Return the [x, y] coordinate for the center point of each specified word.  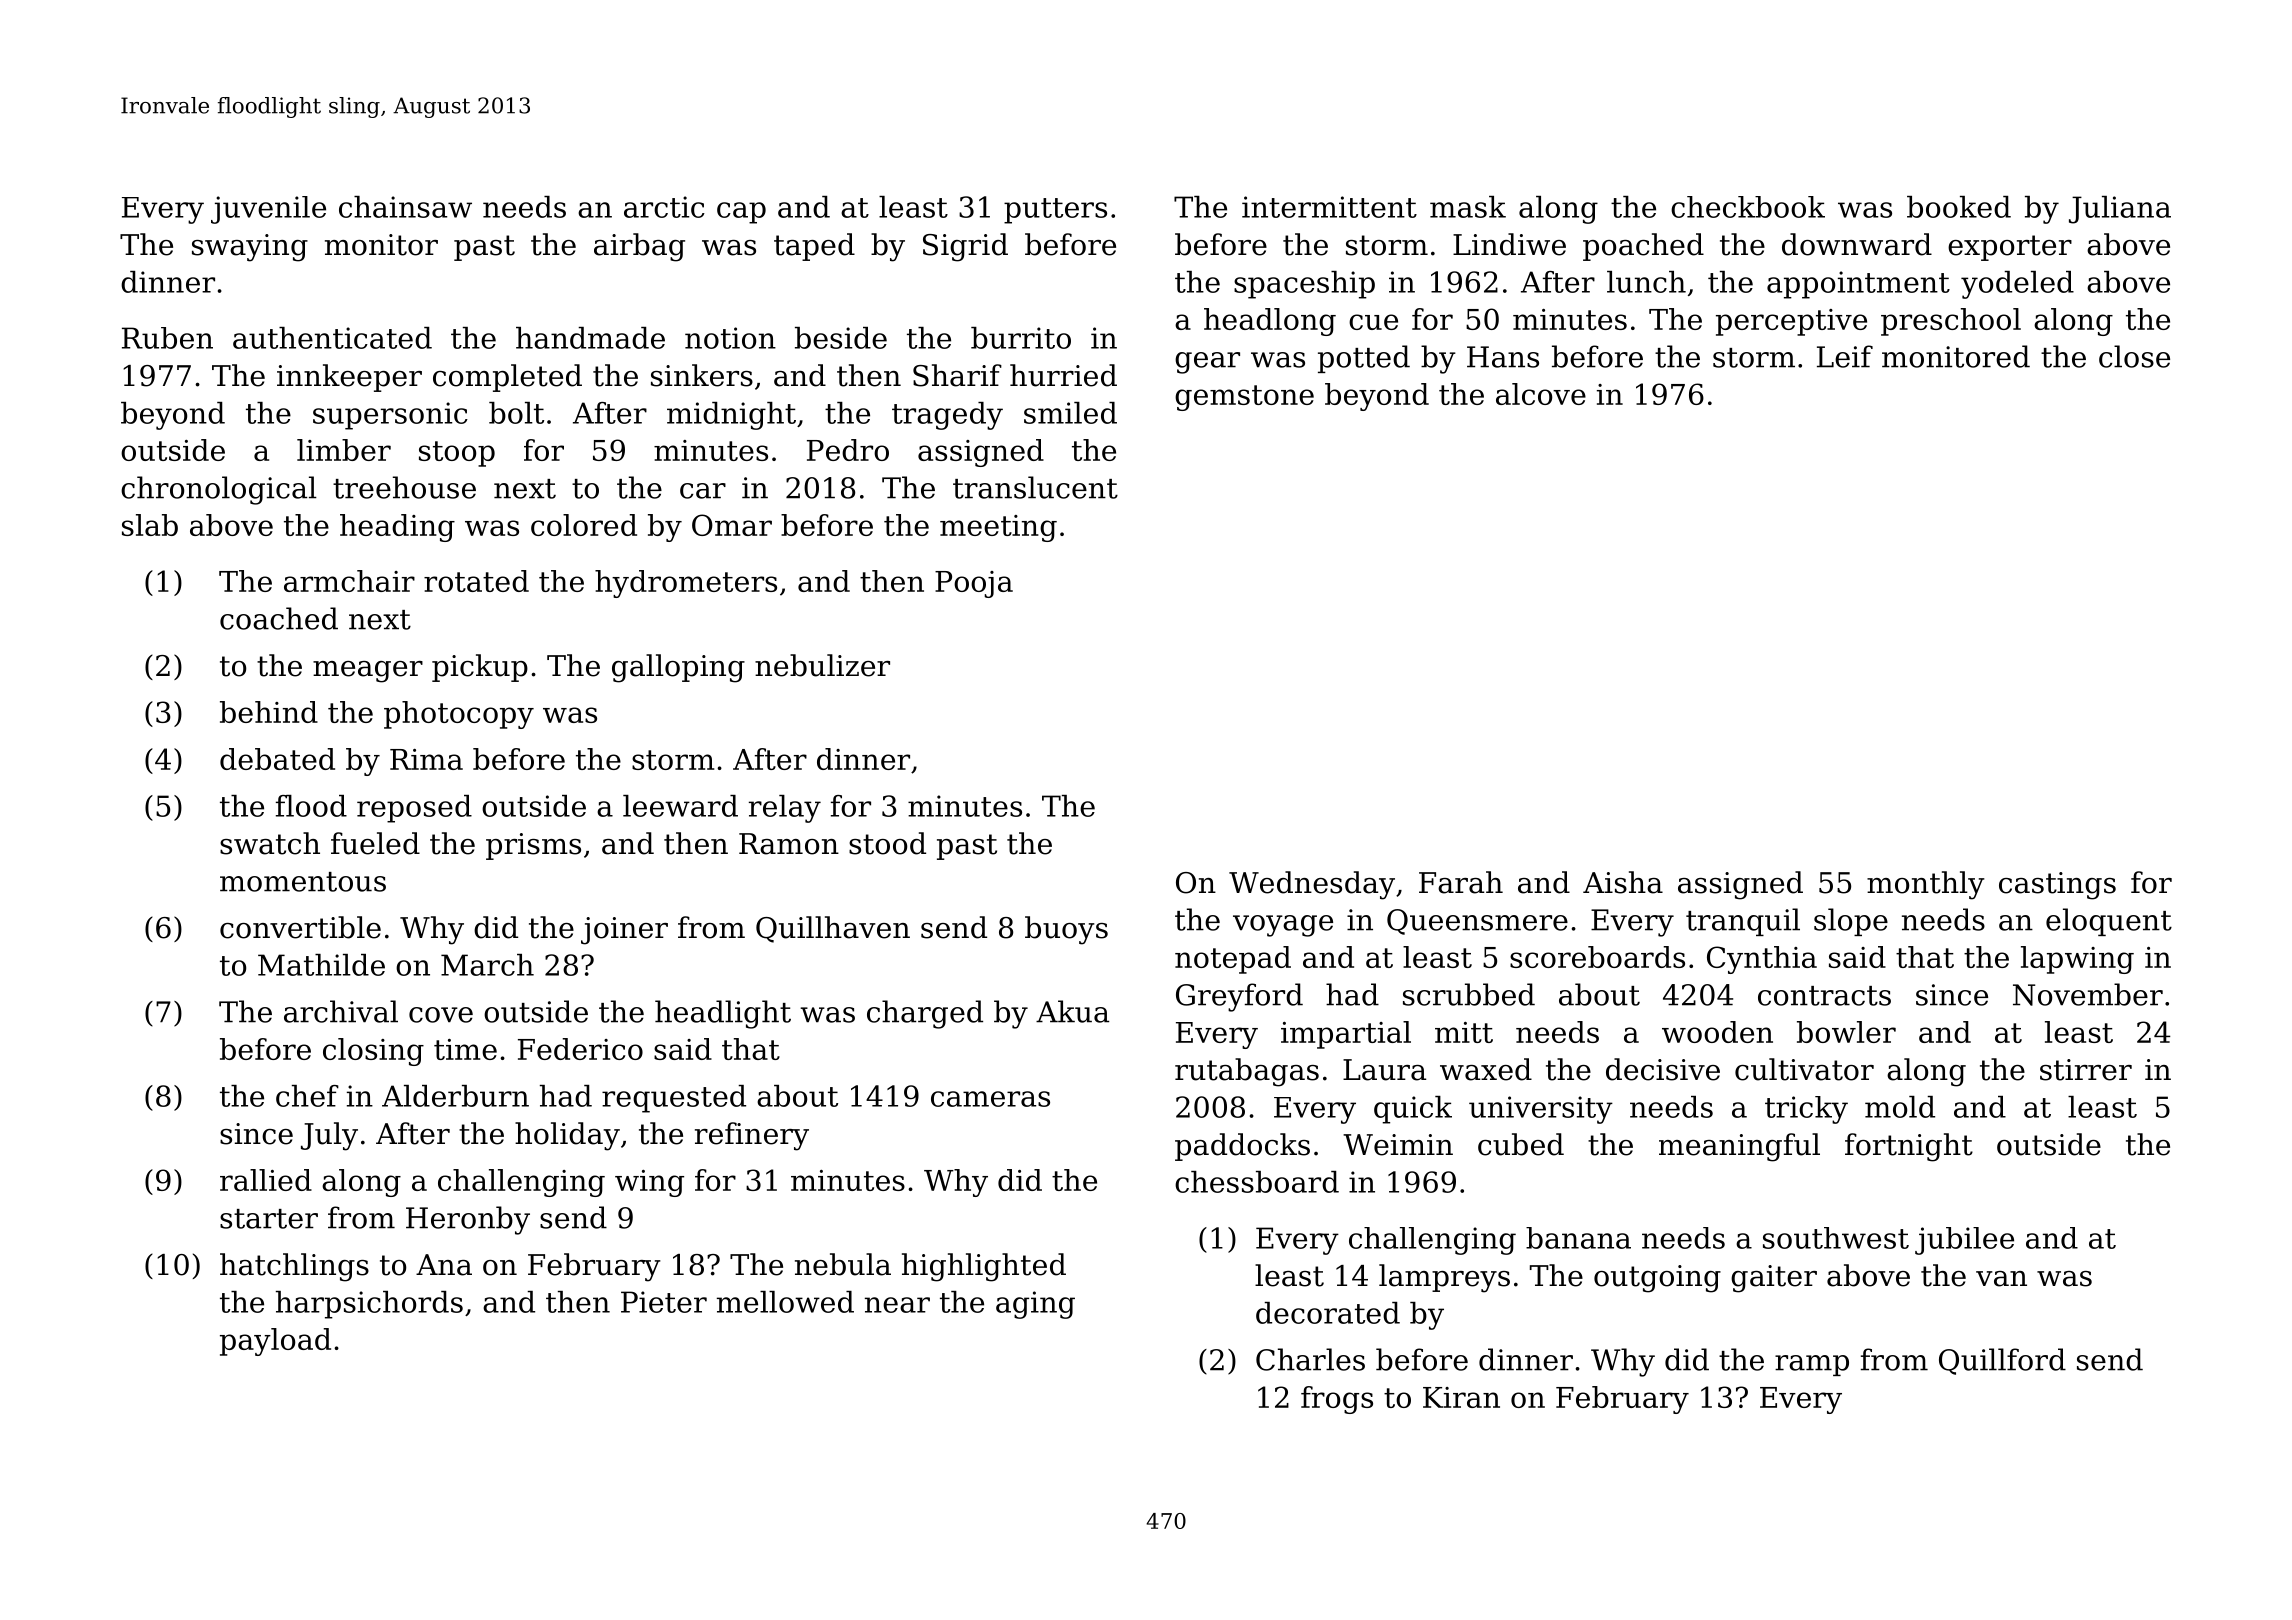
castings [2057, 886]
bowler [1846, 1032]
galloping [678, 668]
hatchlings [294, 1267]
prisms [533, 846]
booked [1959, 207]
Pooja [974, 584]
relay [785, 809]
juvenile [268, 210]
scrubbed [1469, 994]
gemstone [1244, 398]
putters [1055, 211]
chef [307, 1096]
